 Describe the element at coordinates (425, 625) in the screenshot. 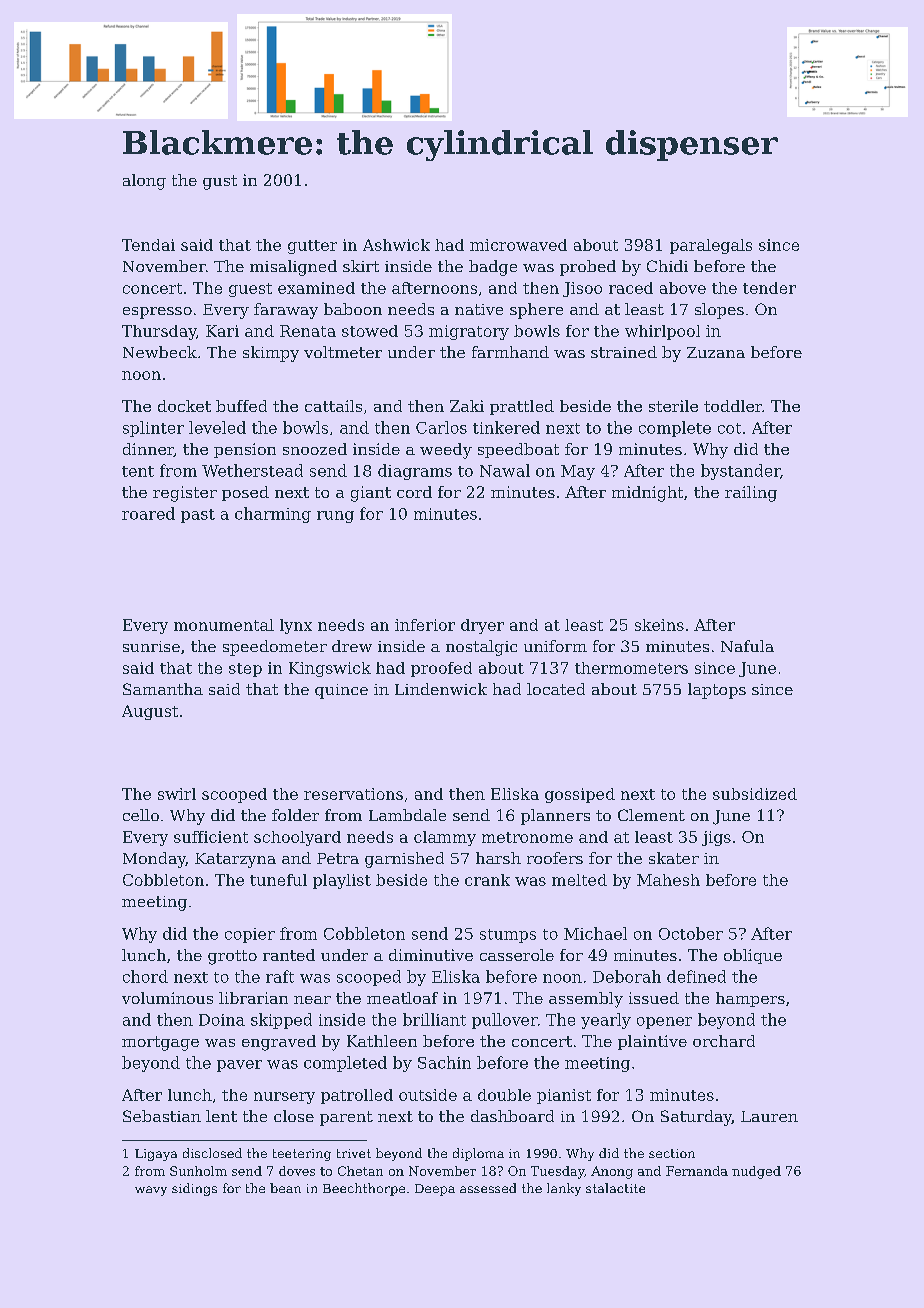

I see `inferior` at that location.
